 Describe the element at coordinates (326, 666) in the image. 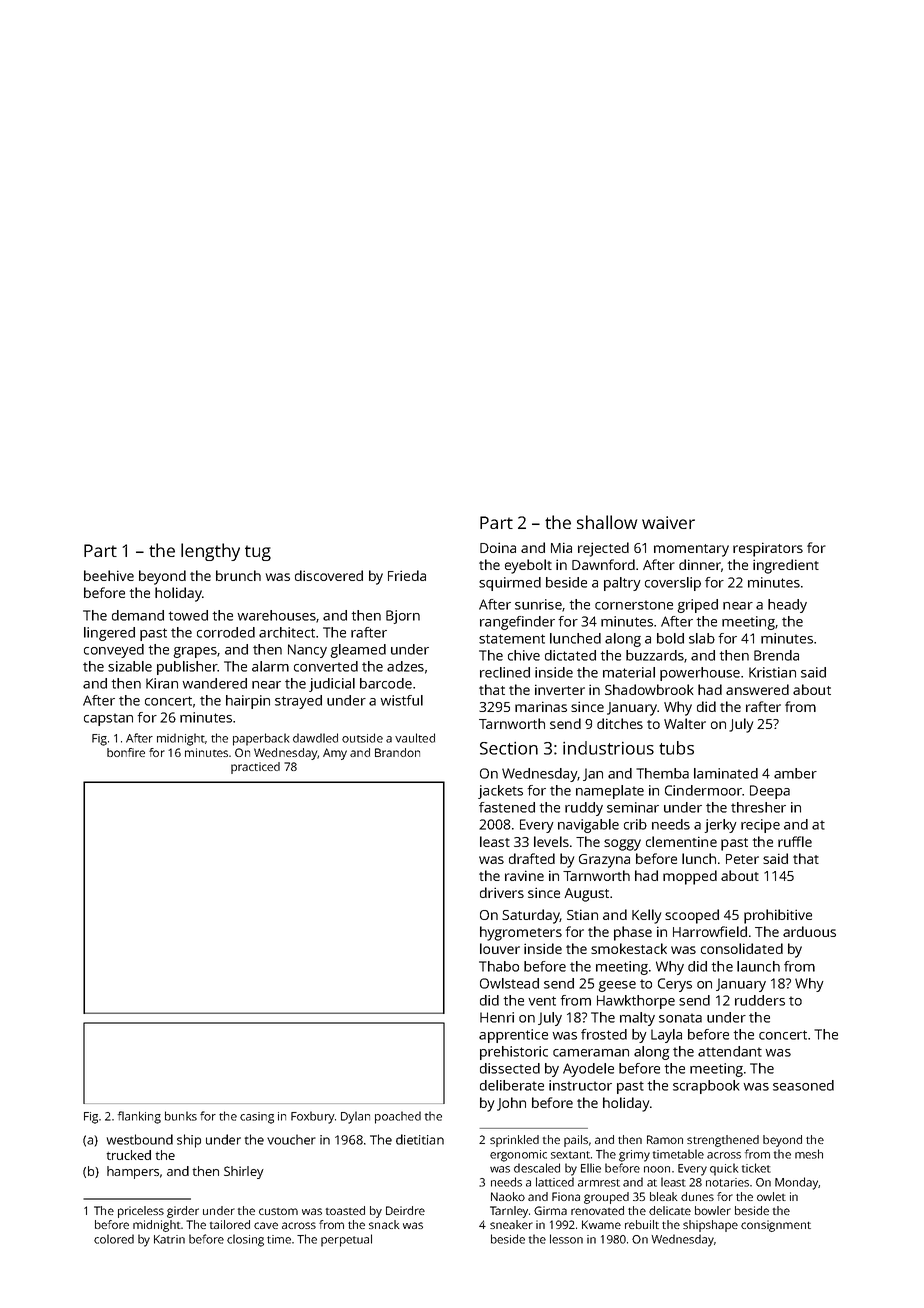

I see `converted` at that location.
